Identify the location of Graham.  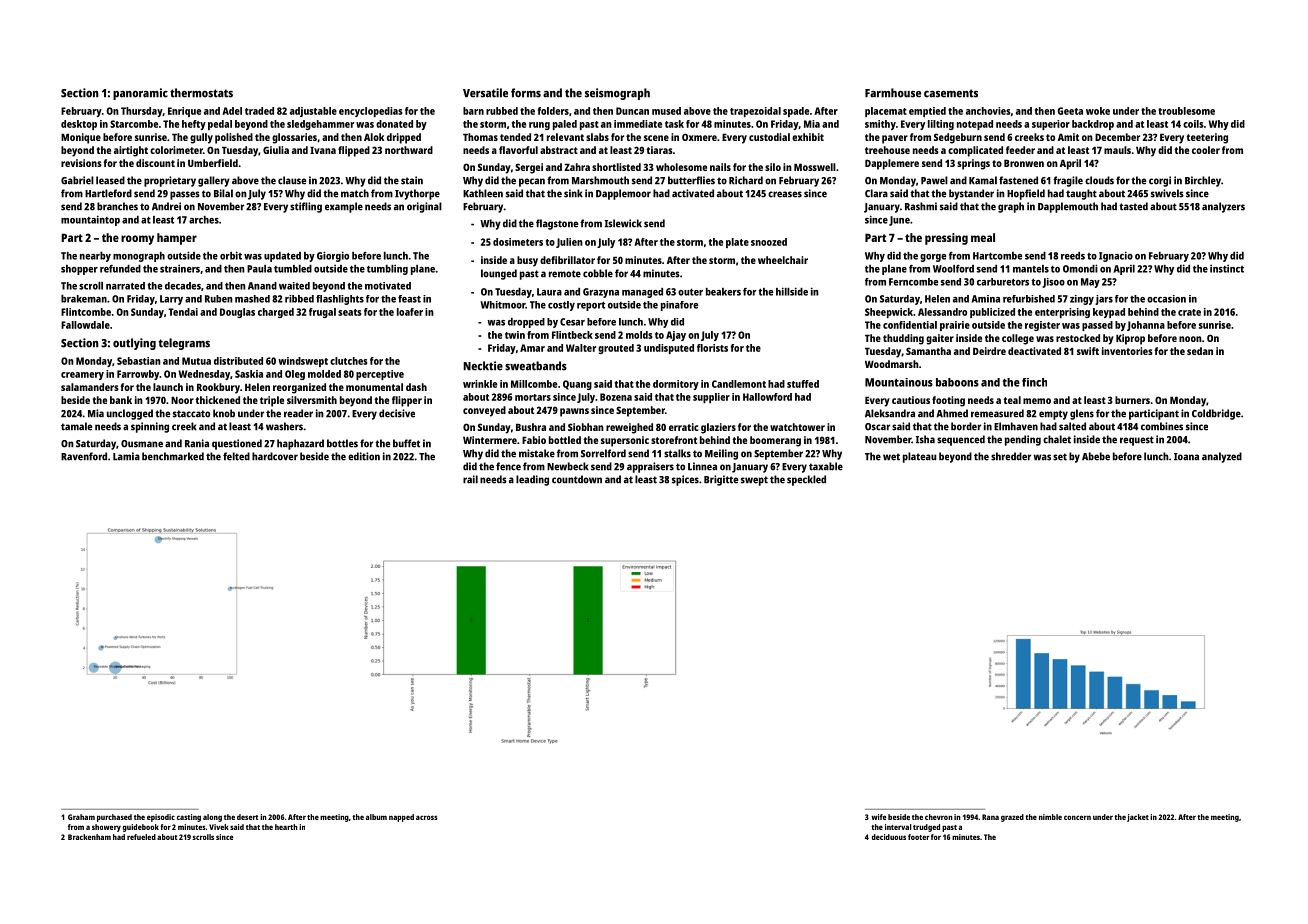
(81, 817).
